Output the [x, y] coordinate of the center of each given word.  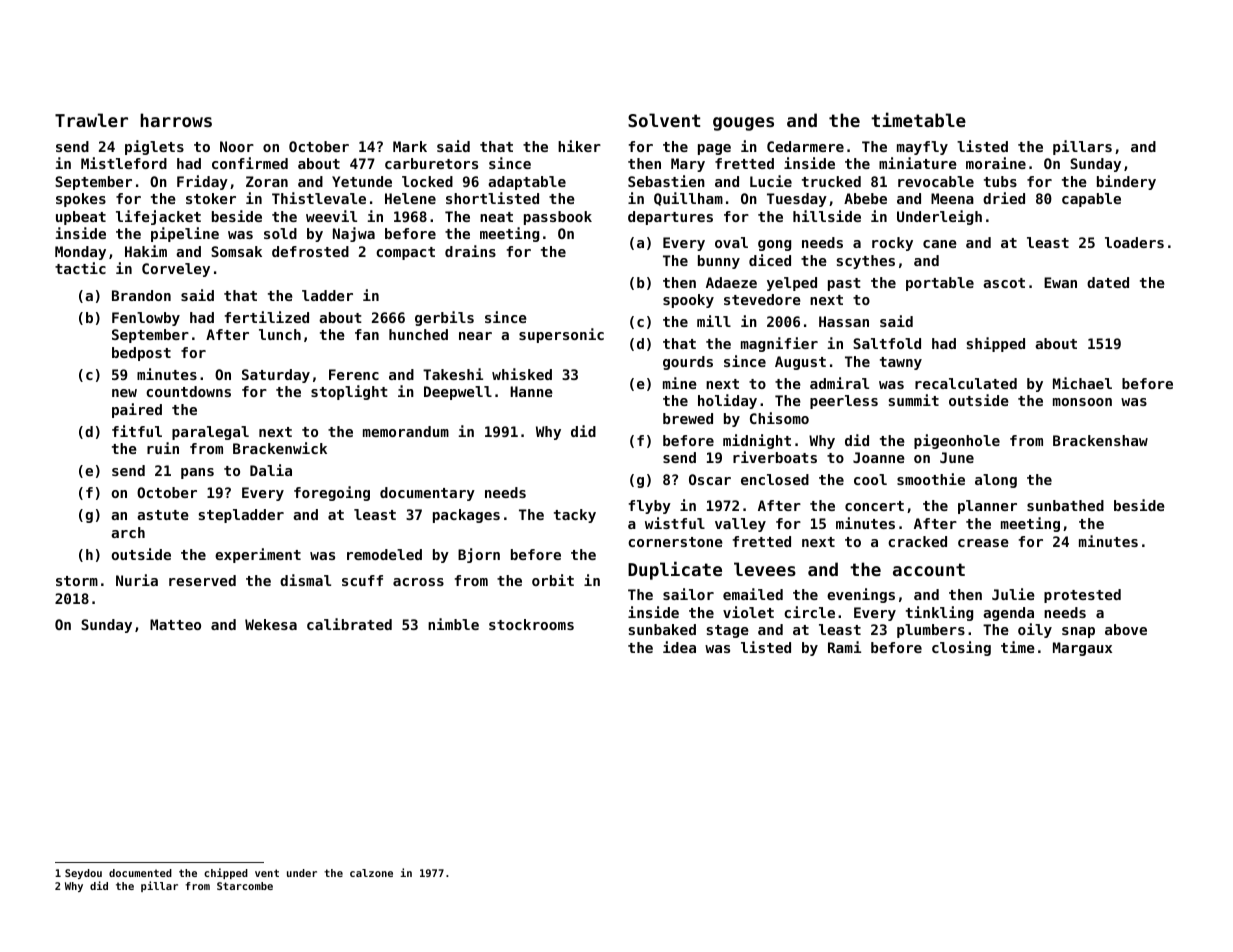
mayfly [922, 148]
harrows [176, 120]
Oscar [710, 479]
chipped [226, 873]
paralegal [210, 433]
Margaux [1082, 649]
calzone [371, 873]
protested [1082, 596]
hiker [579, 146]
